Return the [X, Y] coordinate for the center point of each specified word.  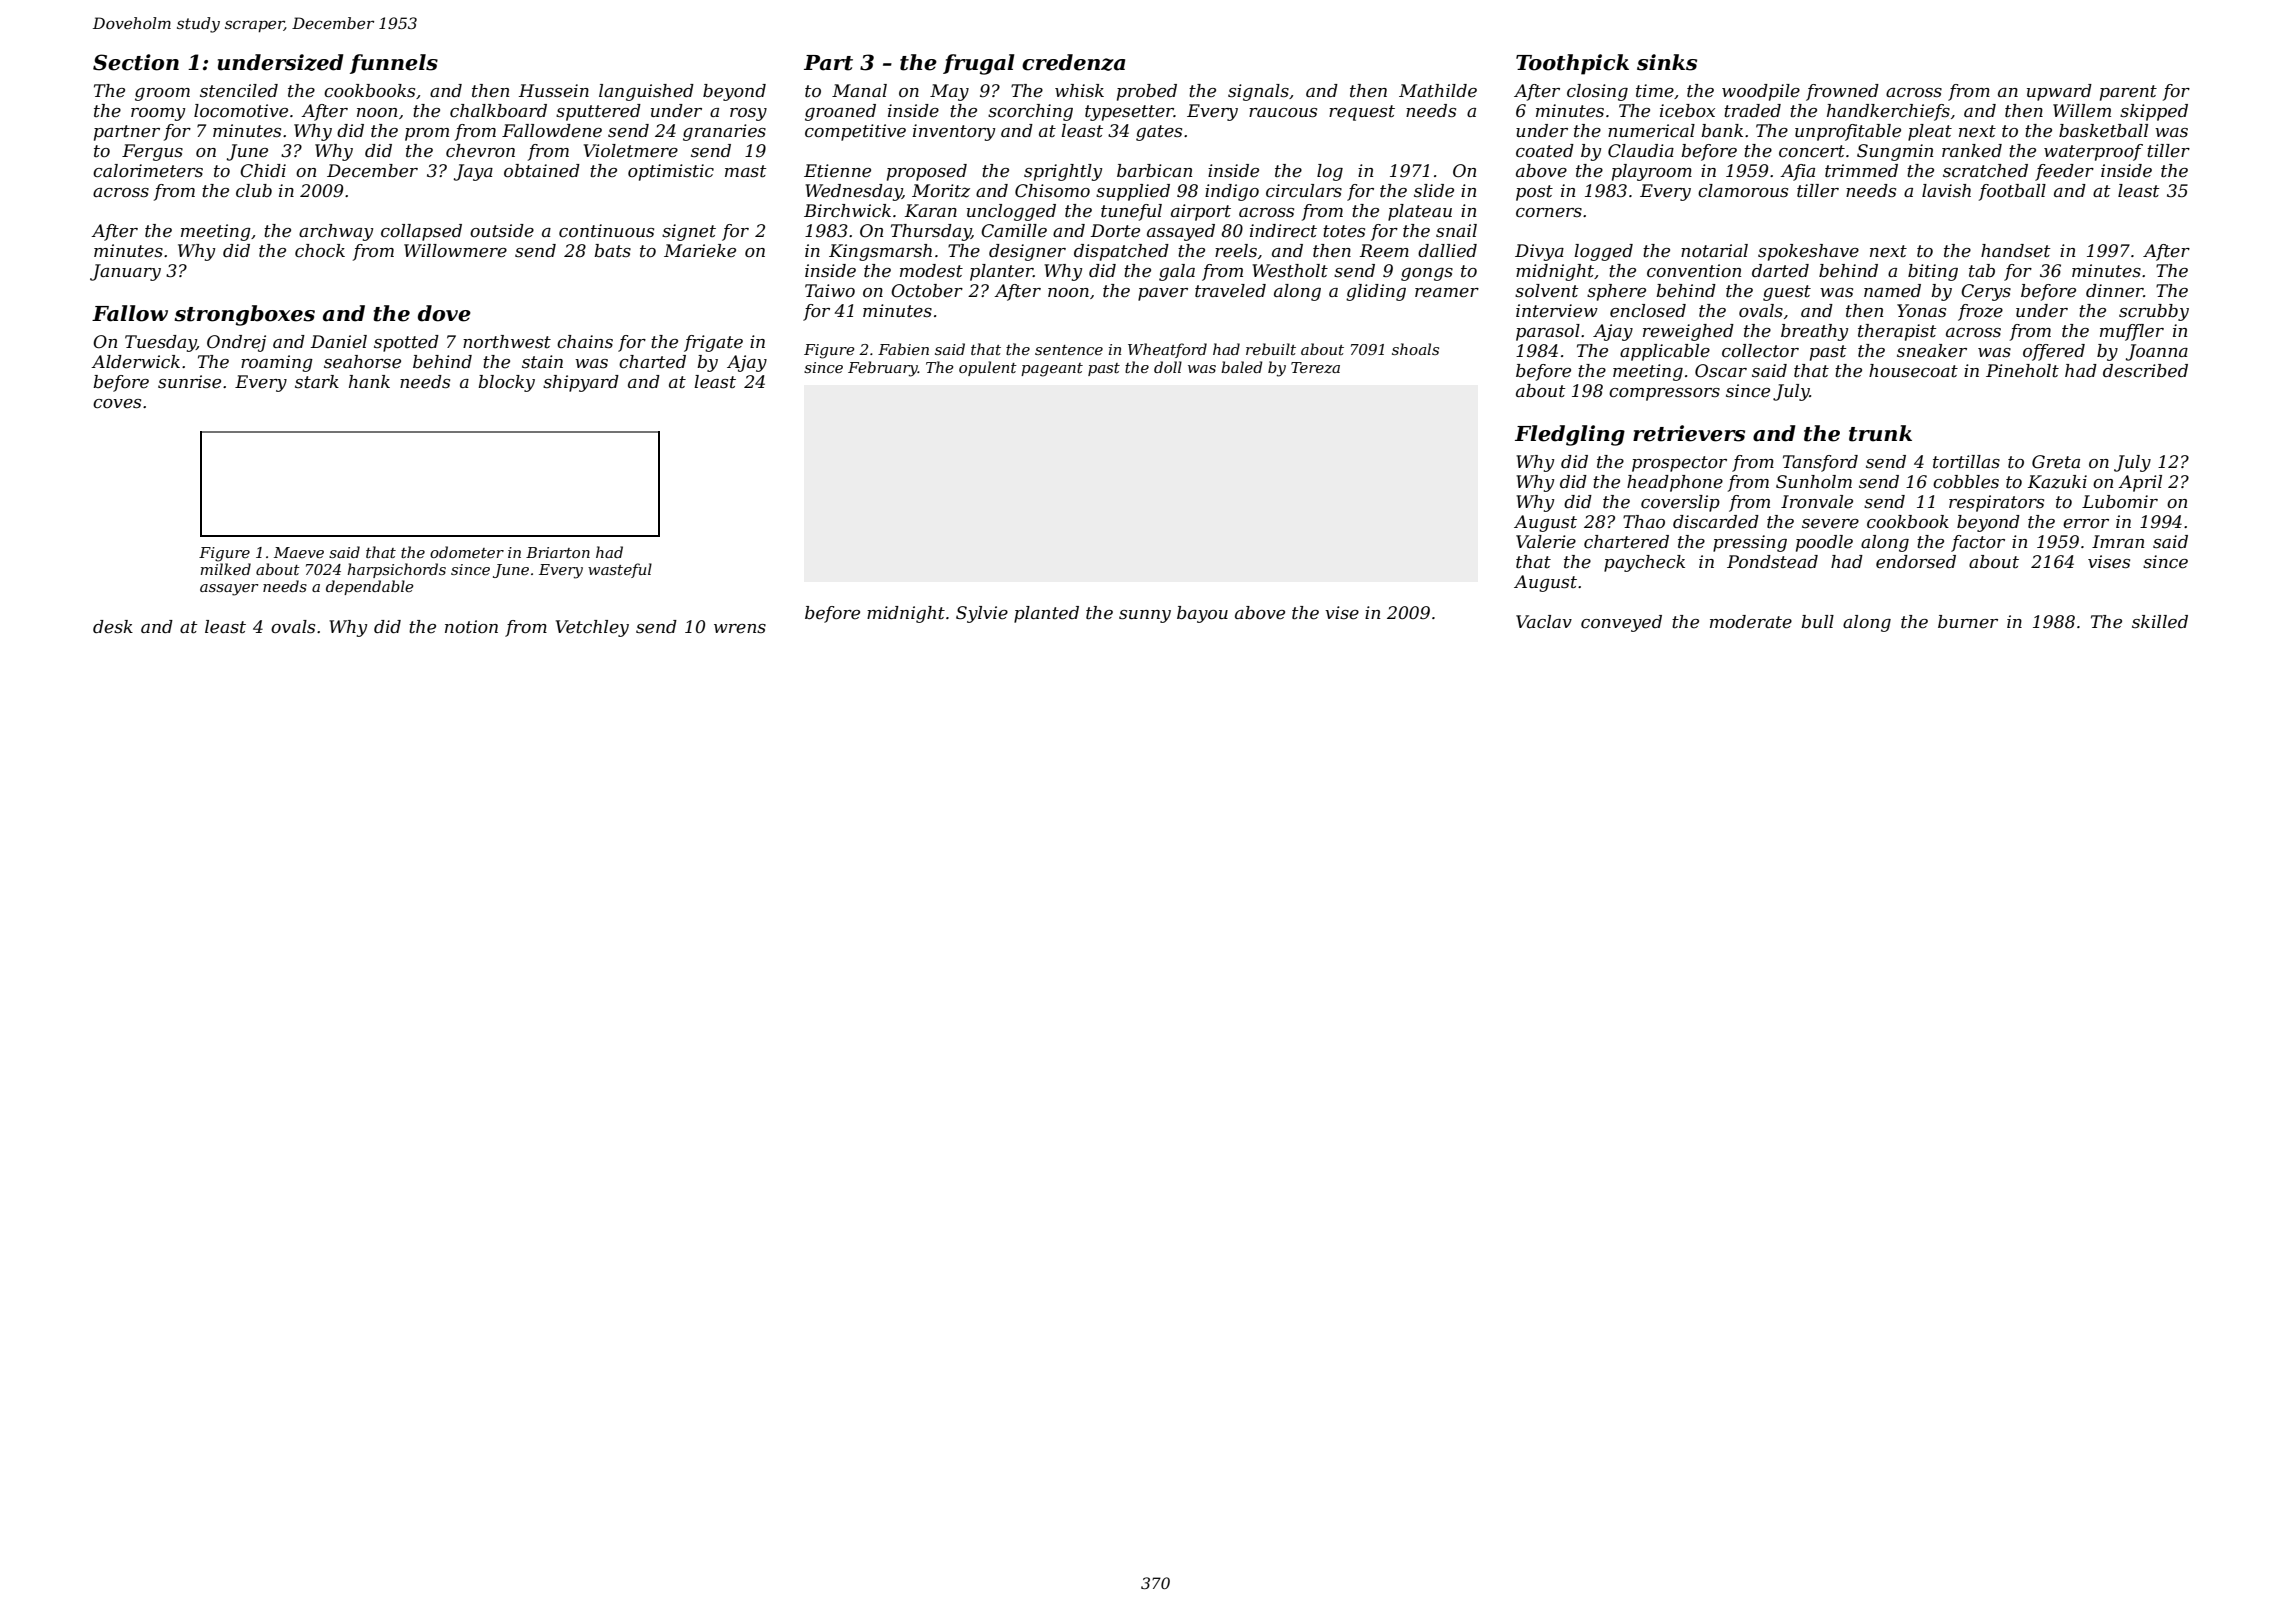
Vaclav [1544, 621]
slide [1434, 190]
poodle [1824, 543]
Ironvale [1817, 501]
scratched [1985, 171]
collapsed [421, 232]
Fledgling [1570, 435]
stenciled [239, 91]
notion [471, 627]
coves [117, 404]
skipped [2154, 112]
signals [1258, 92]
